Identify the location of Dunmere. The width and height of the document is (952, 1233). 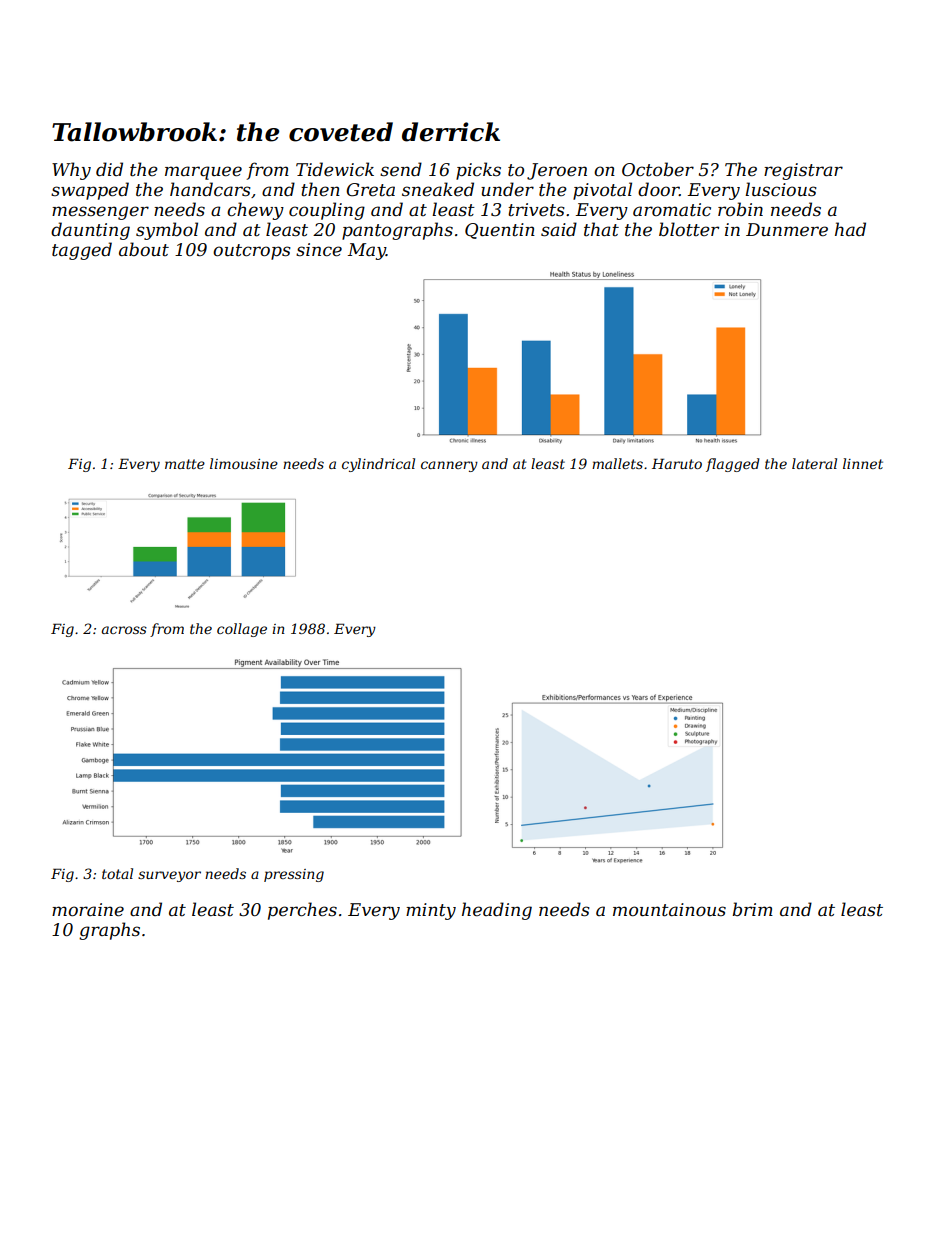
(787, 230).
